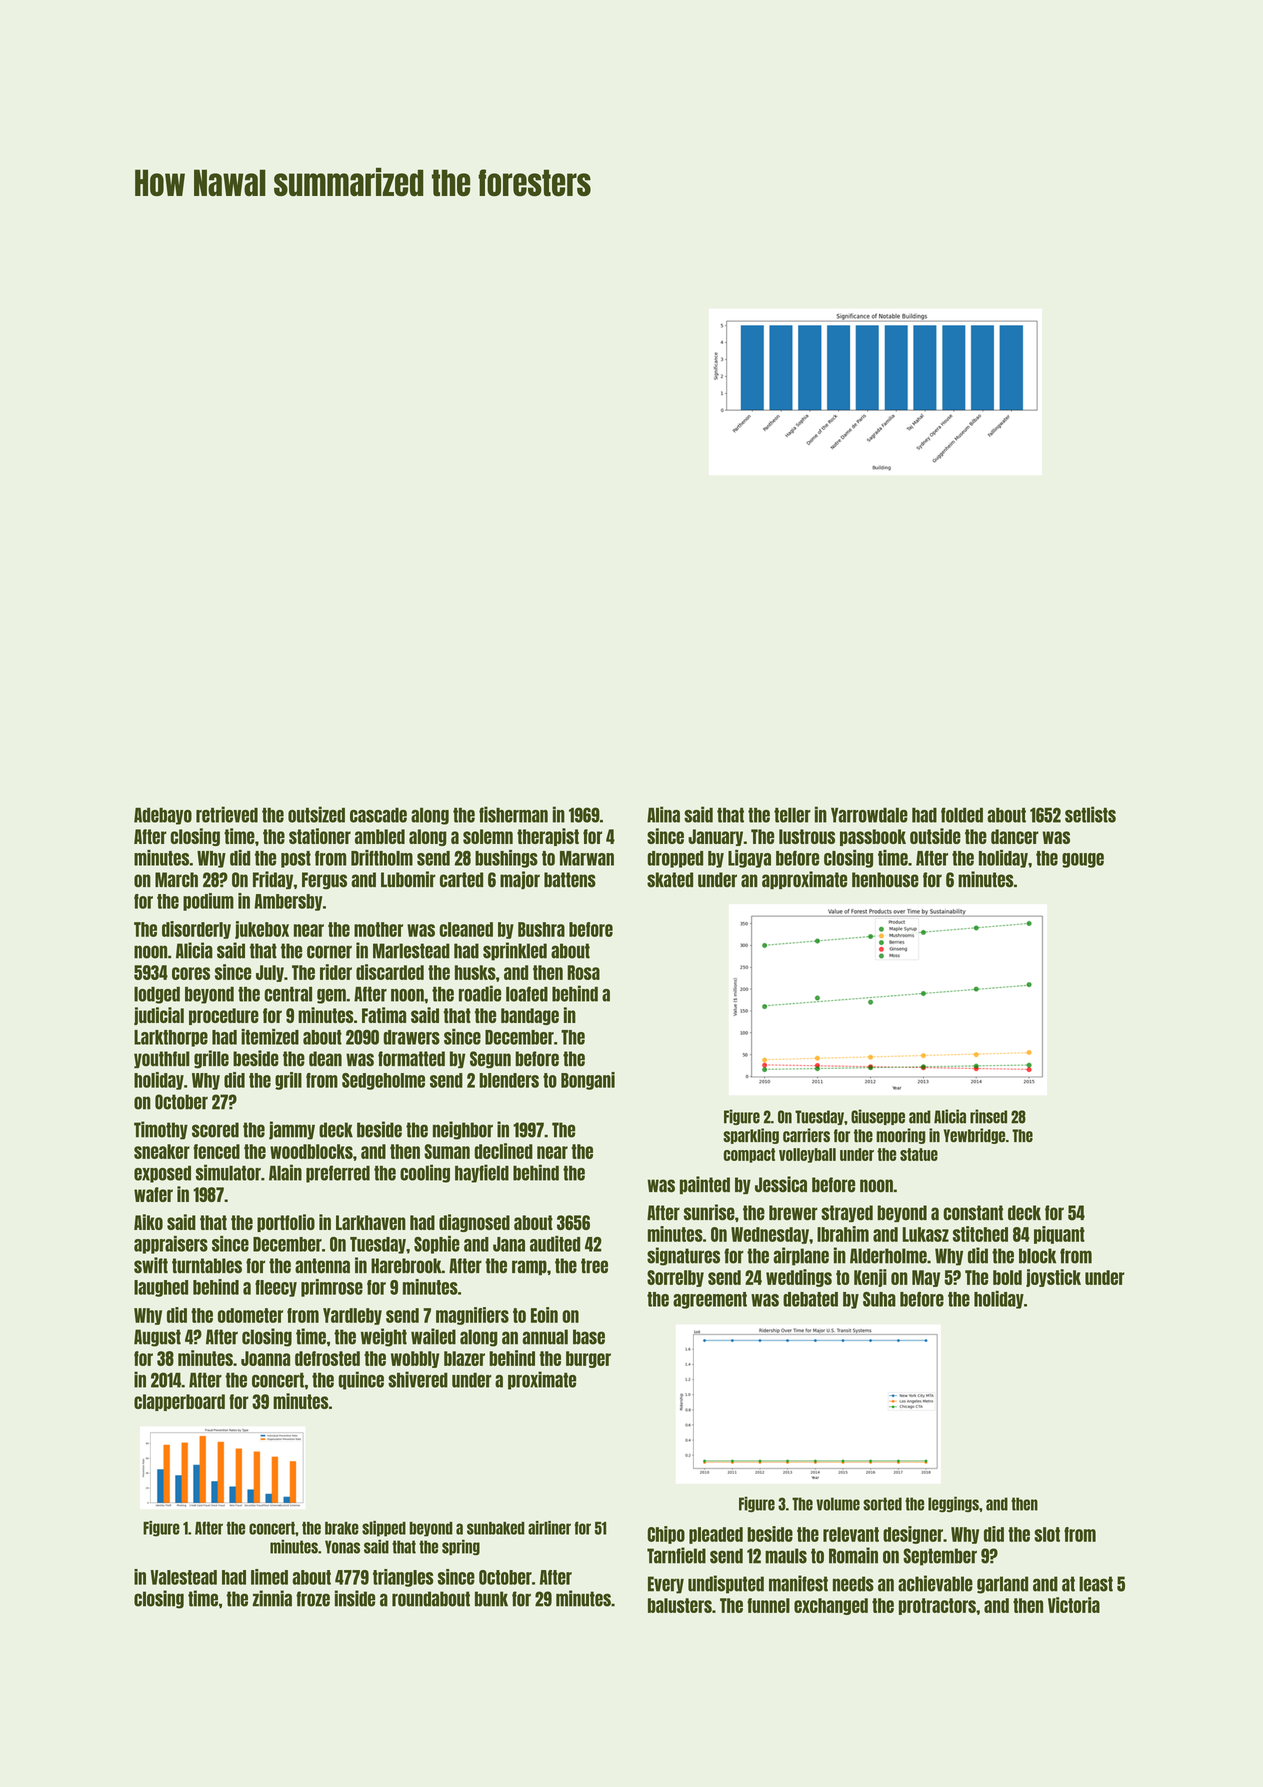 The image size is (1263, 1787). I want to click on Segun, so click(490, 1060).
